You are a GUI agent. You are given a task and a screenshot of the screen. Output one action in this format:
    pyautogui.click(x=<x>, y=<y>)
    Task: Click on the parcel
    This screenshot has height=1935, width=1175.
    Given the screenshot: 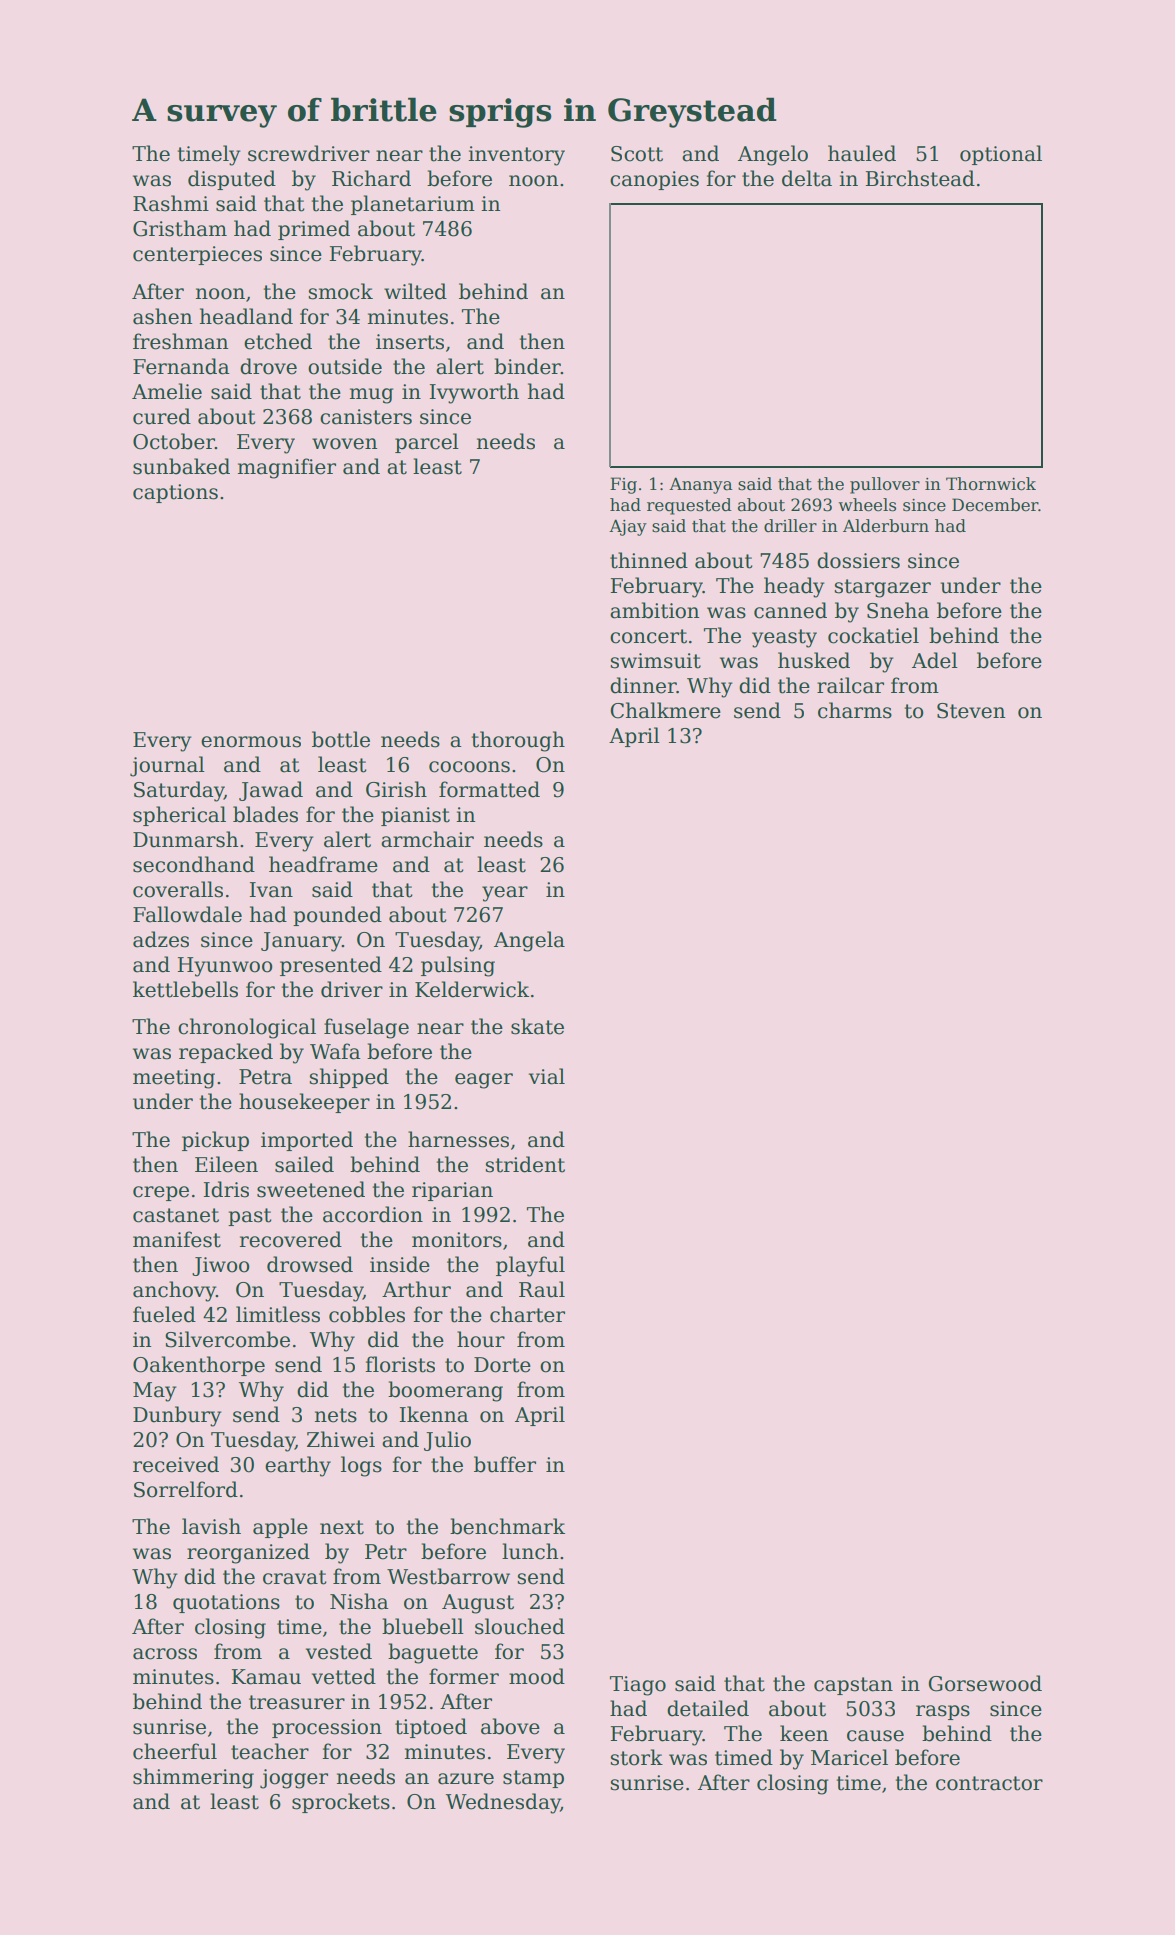 What is the action you would take?
    pyautogui.click(x=427, y=443)
